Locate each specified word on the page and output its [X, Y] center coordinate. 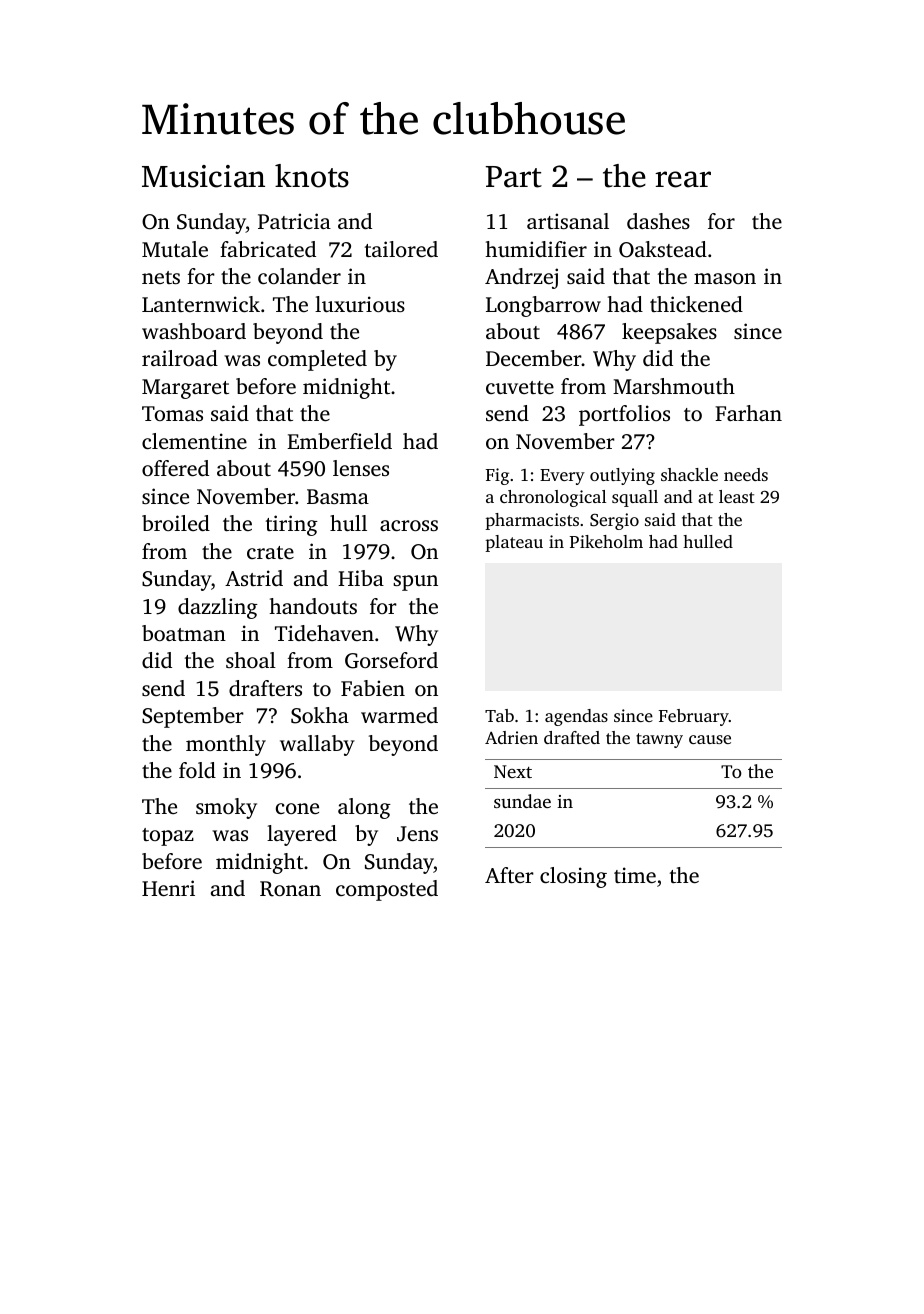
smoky [226, 808]
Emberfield [339, 441]
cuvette [520, 387]
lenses [361, 468]
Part [514, 177]
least [737, 496]
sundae [522, 801]
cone [297, 808]
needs [746, 474]
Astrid [254, 578]
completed [317, 360]
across [409, 525]
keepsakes [669, 333]
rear [683, 179]
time [635, 875]
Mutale [175, 249]
